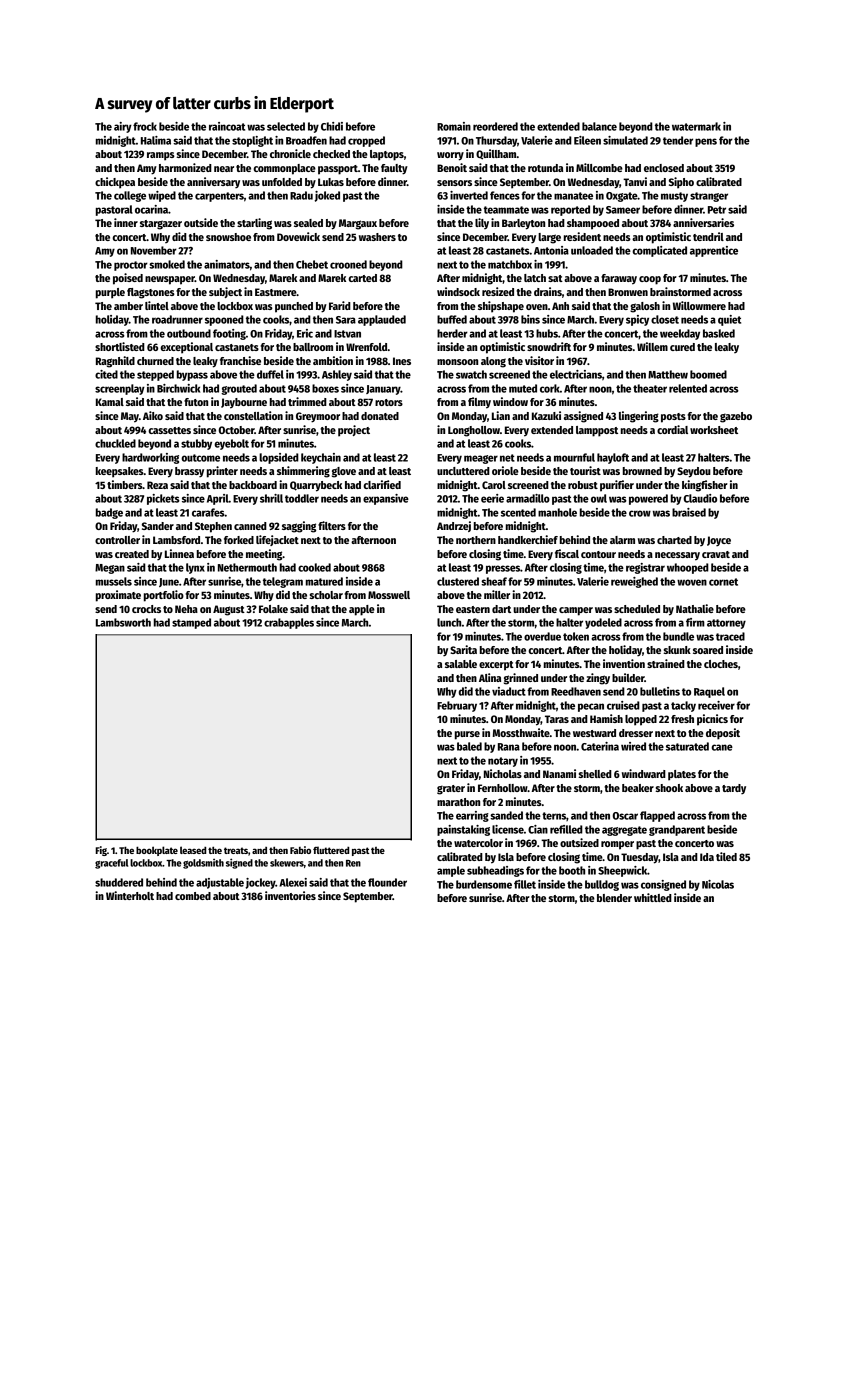 Image resolution: width=849 pixels, height=1400 pixels. Describe the element at coordinates (637, 609) in the page. I see `scheduled` at that location.
